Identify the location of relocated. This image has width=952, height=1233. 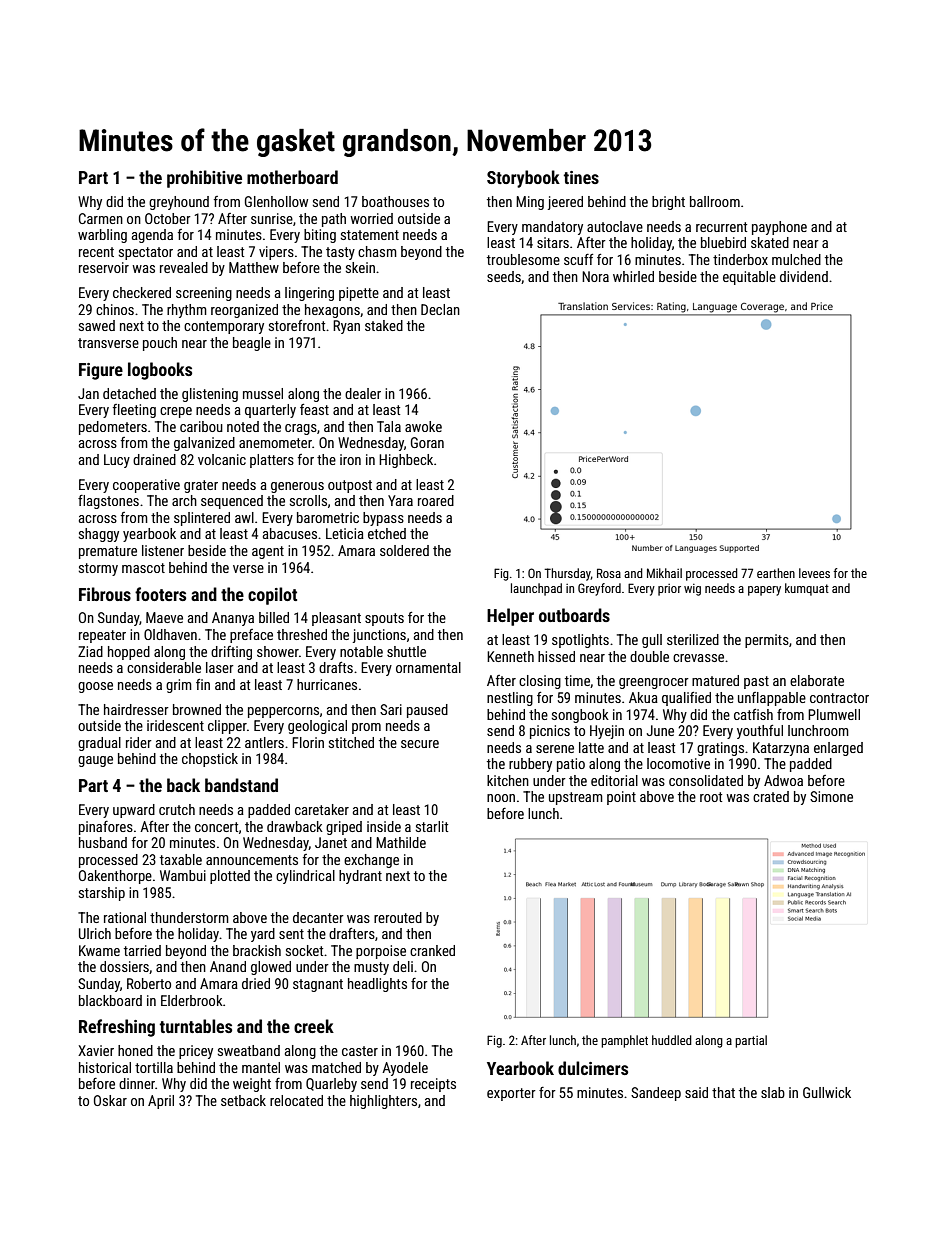
(296, 1100).
